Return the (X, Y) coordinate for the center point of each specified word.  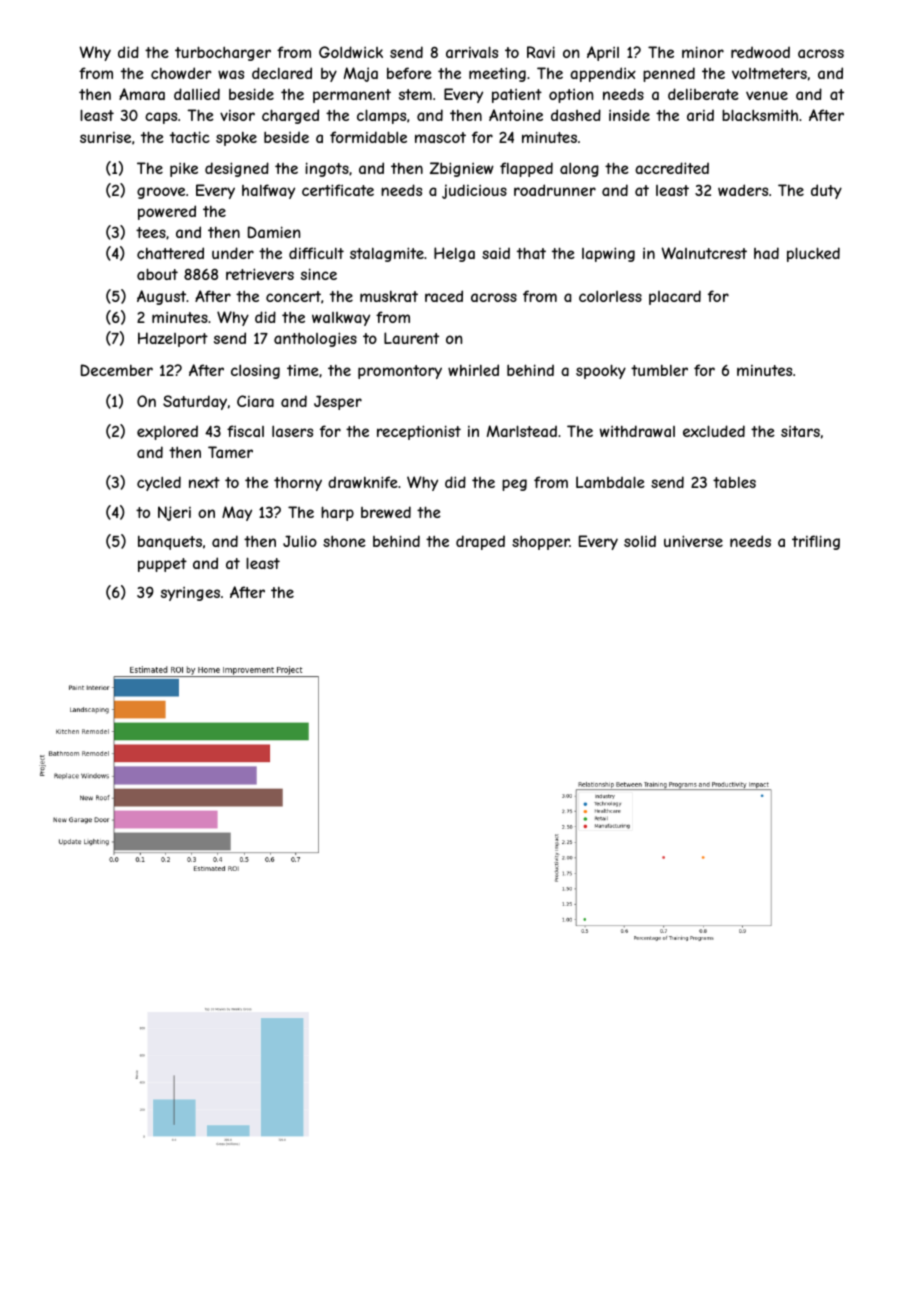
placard (675, 297)
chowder (181, 73)
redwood (760, 52)
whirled (473, 370)
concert (293, 296)
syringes (190, 593)
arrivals (472, 52)
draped (480, 542)
